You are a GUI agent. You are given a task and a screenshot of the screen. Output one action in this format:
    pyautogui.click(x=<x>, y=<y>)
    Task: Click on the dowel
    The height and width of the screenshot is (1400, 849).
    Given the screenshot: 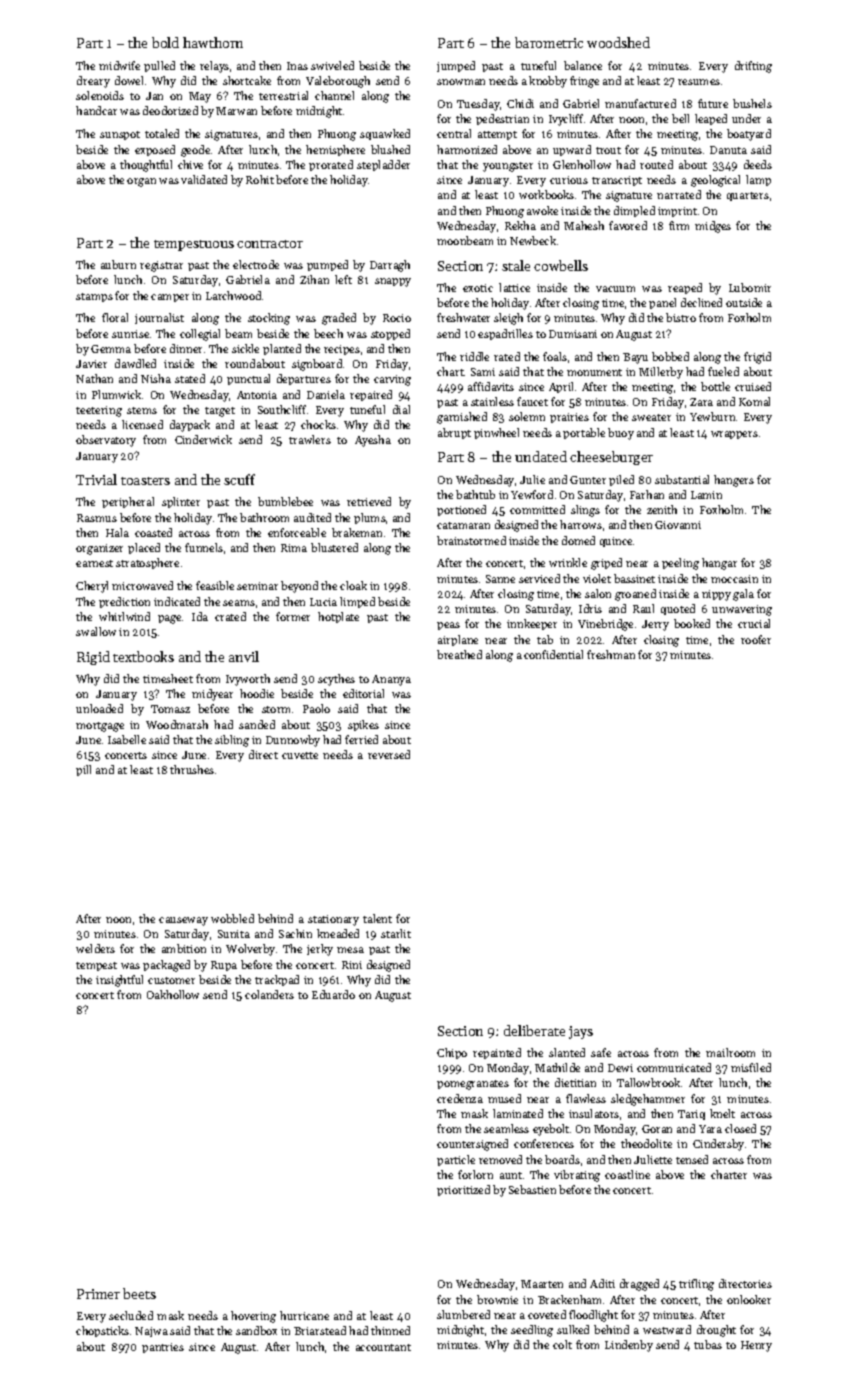 What is the action you would take?
    pyautogui.click(x=129, y=80)
